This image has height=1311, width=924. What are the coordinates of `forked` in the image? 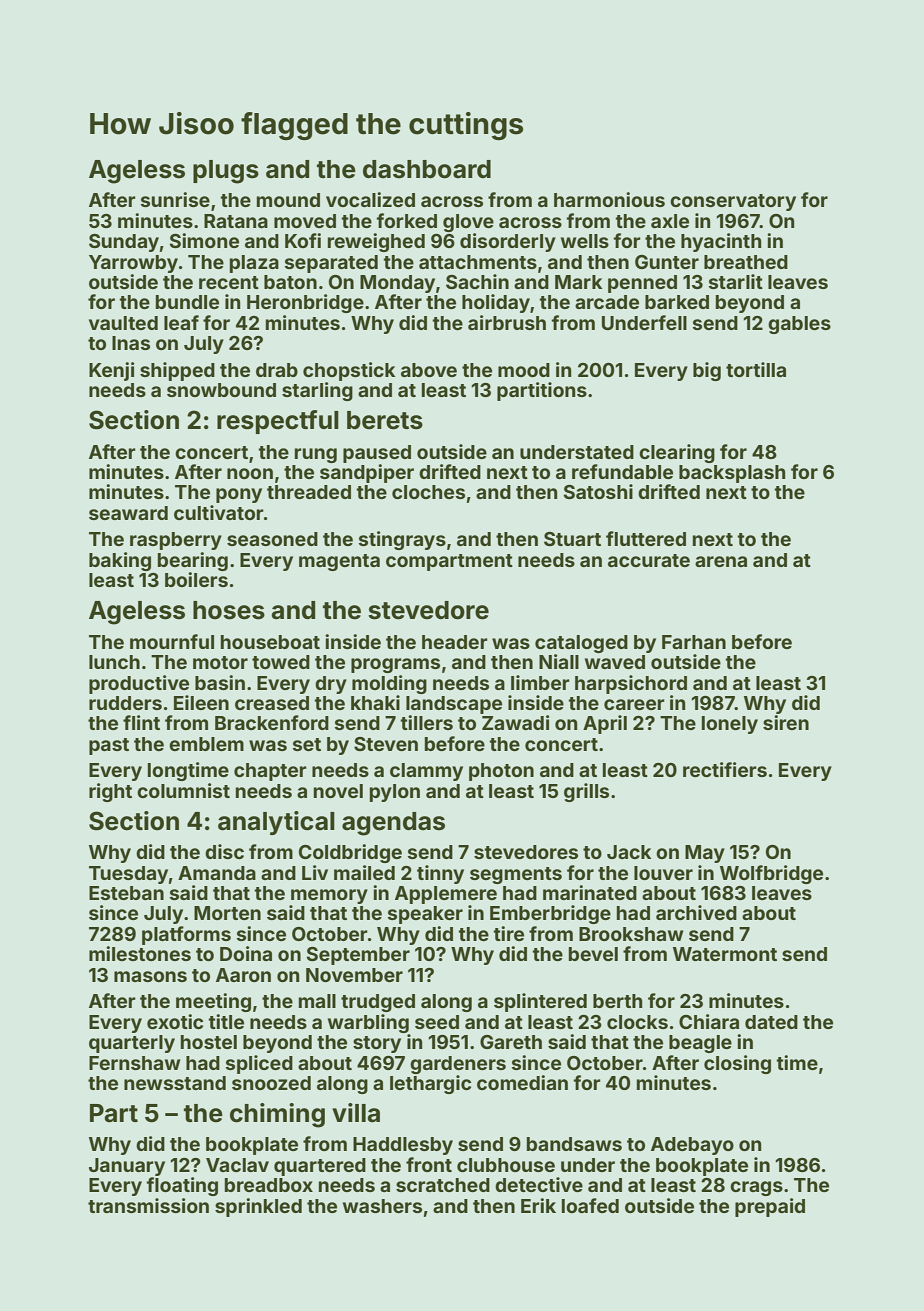 It's located at (407, 220).
